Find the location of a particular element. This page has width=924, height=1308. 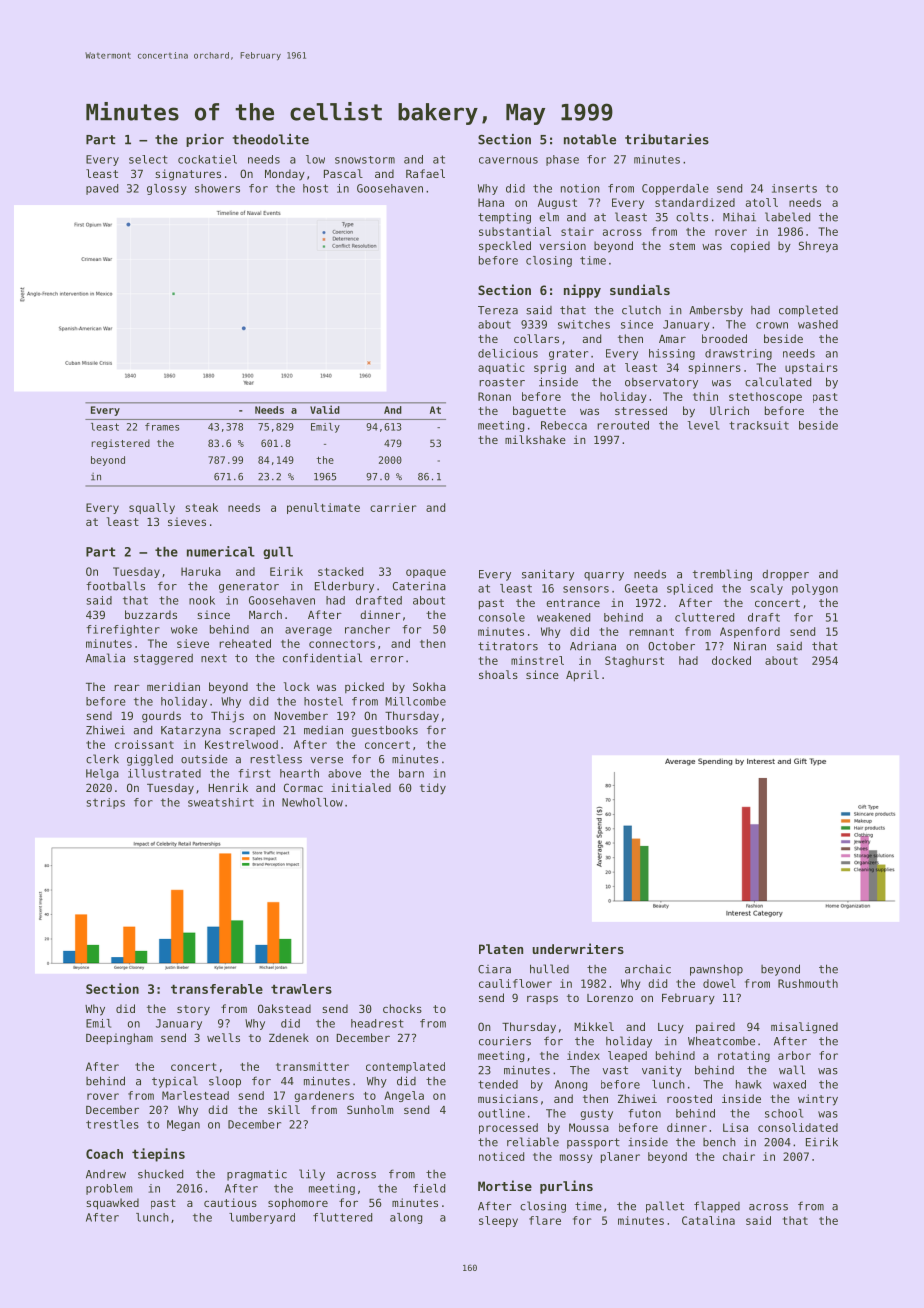

docked is located at coordinates (731, 660).
